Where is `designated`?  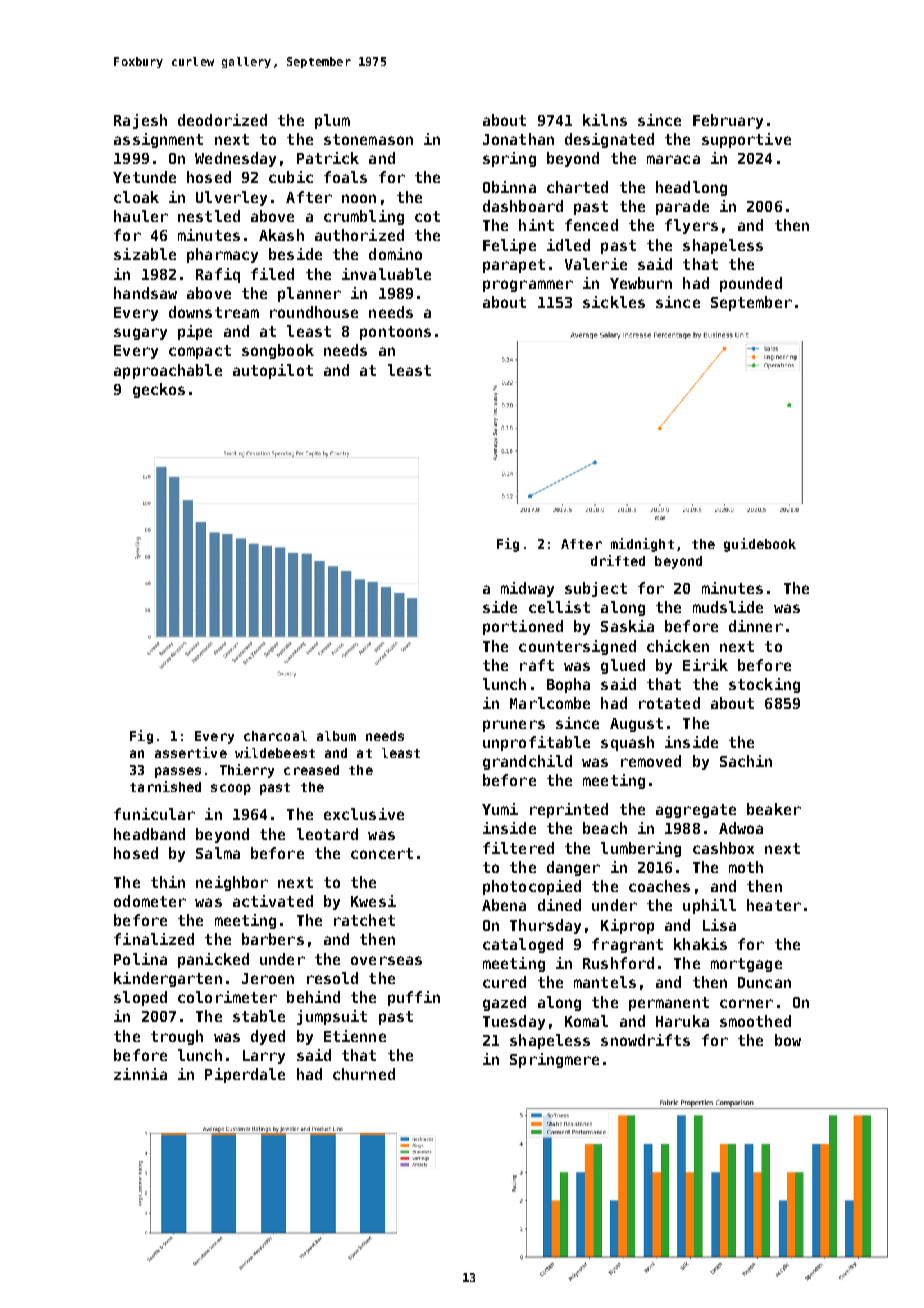 designated is located at coordinates (609, 140).
